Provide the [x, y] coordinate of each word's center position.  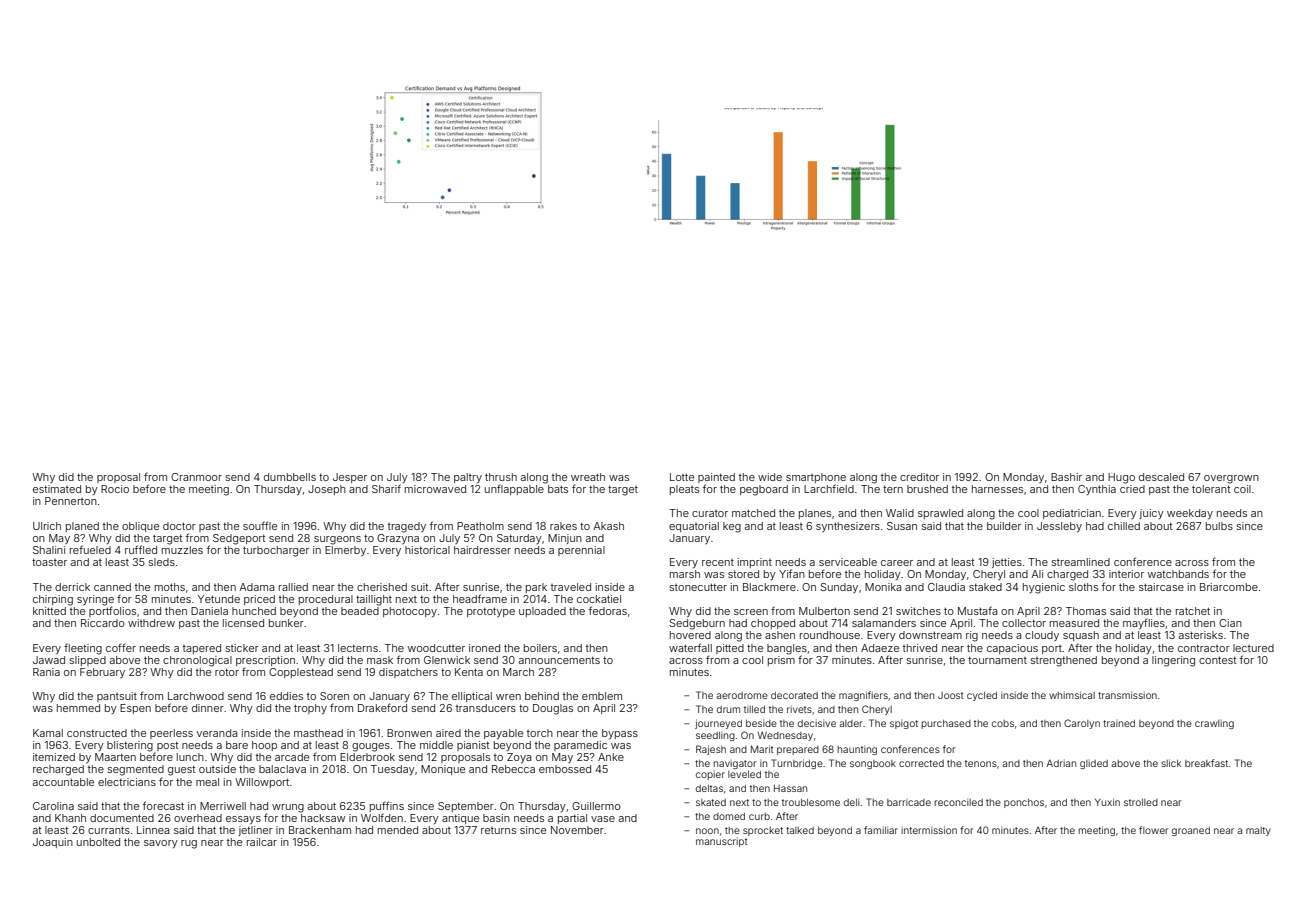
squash [1081, 636]
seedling [715, 736]
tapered [202, 649]
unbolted [98, 842]
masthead [318, 733]
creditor [919, 477]
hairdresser [482, 550]
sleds [162, 562]
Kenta [469, 672]
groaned [1191, 831]
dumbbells [290, 477]
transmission [1127, 695]
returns [498, 830]
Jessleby [1059, 527]
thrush [501, 477]
